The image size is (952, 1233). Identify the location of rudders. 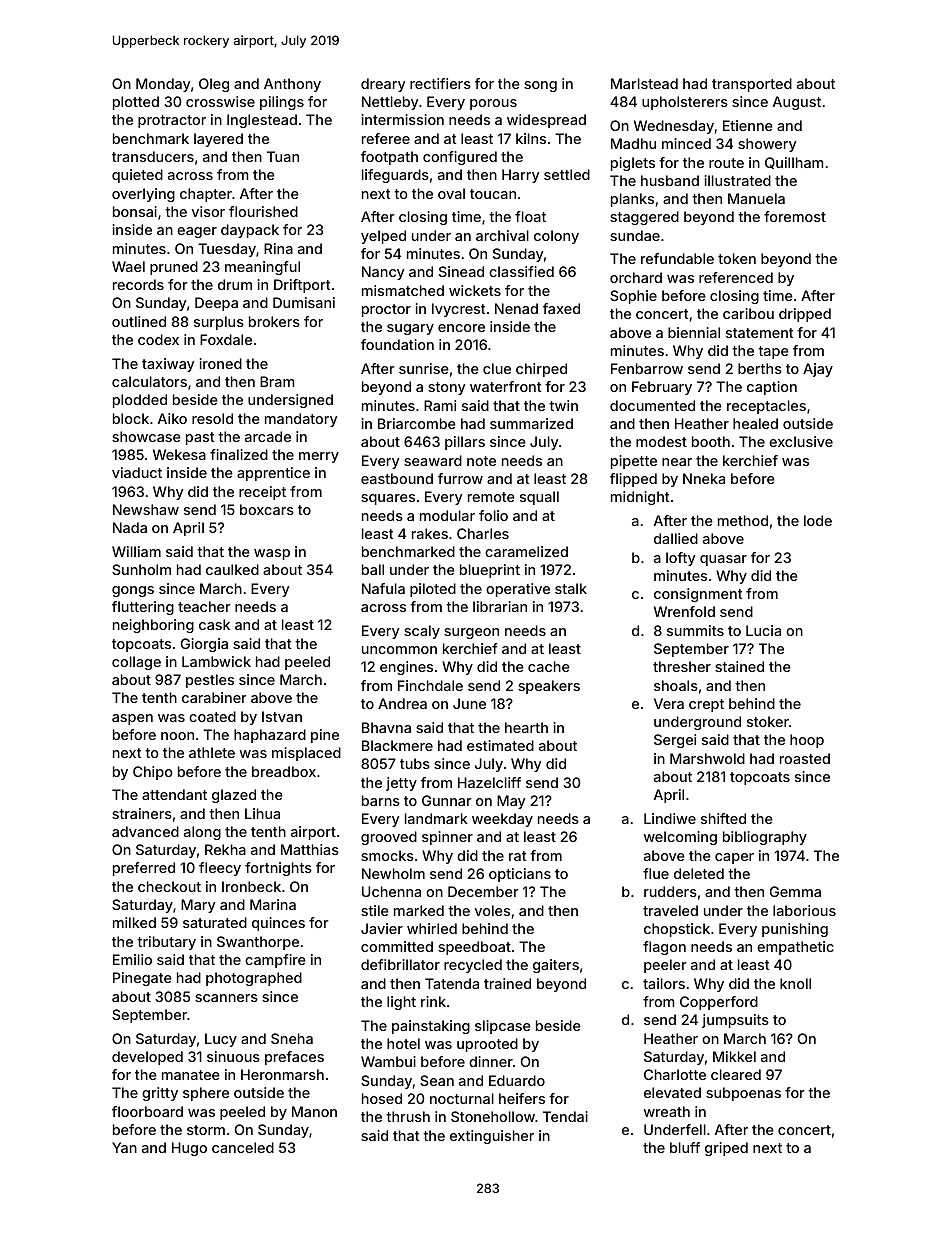
(670, 891).
